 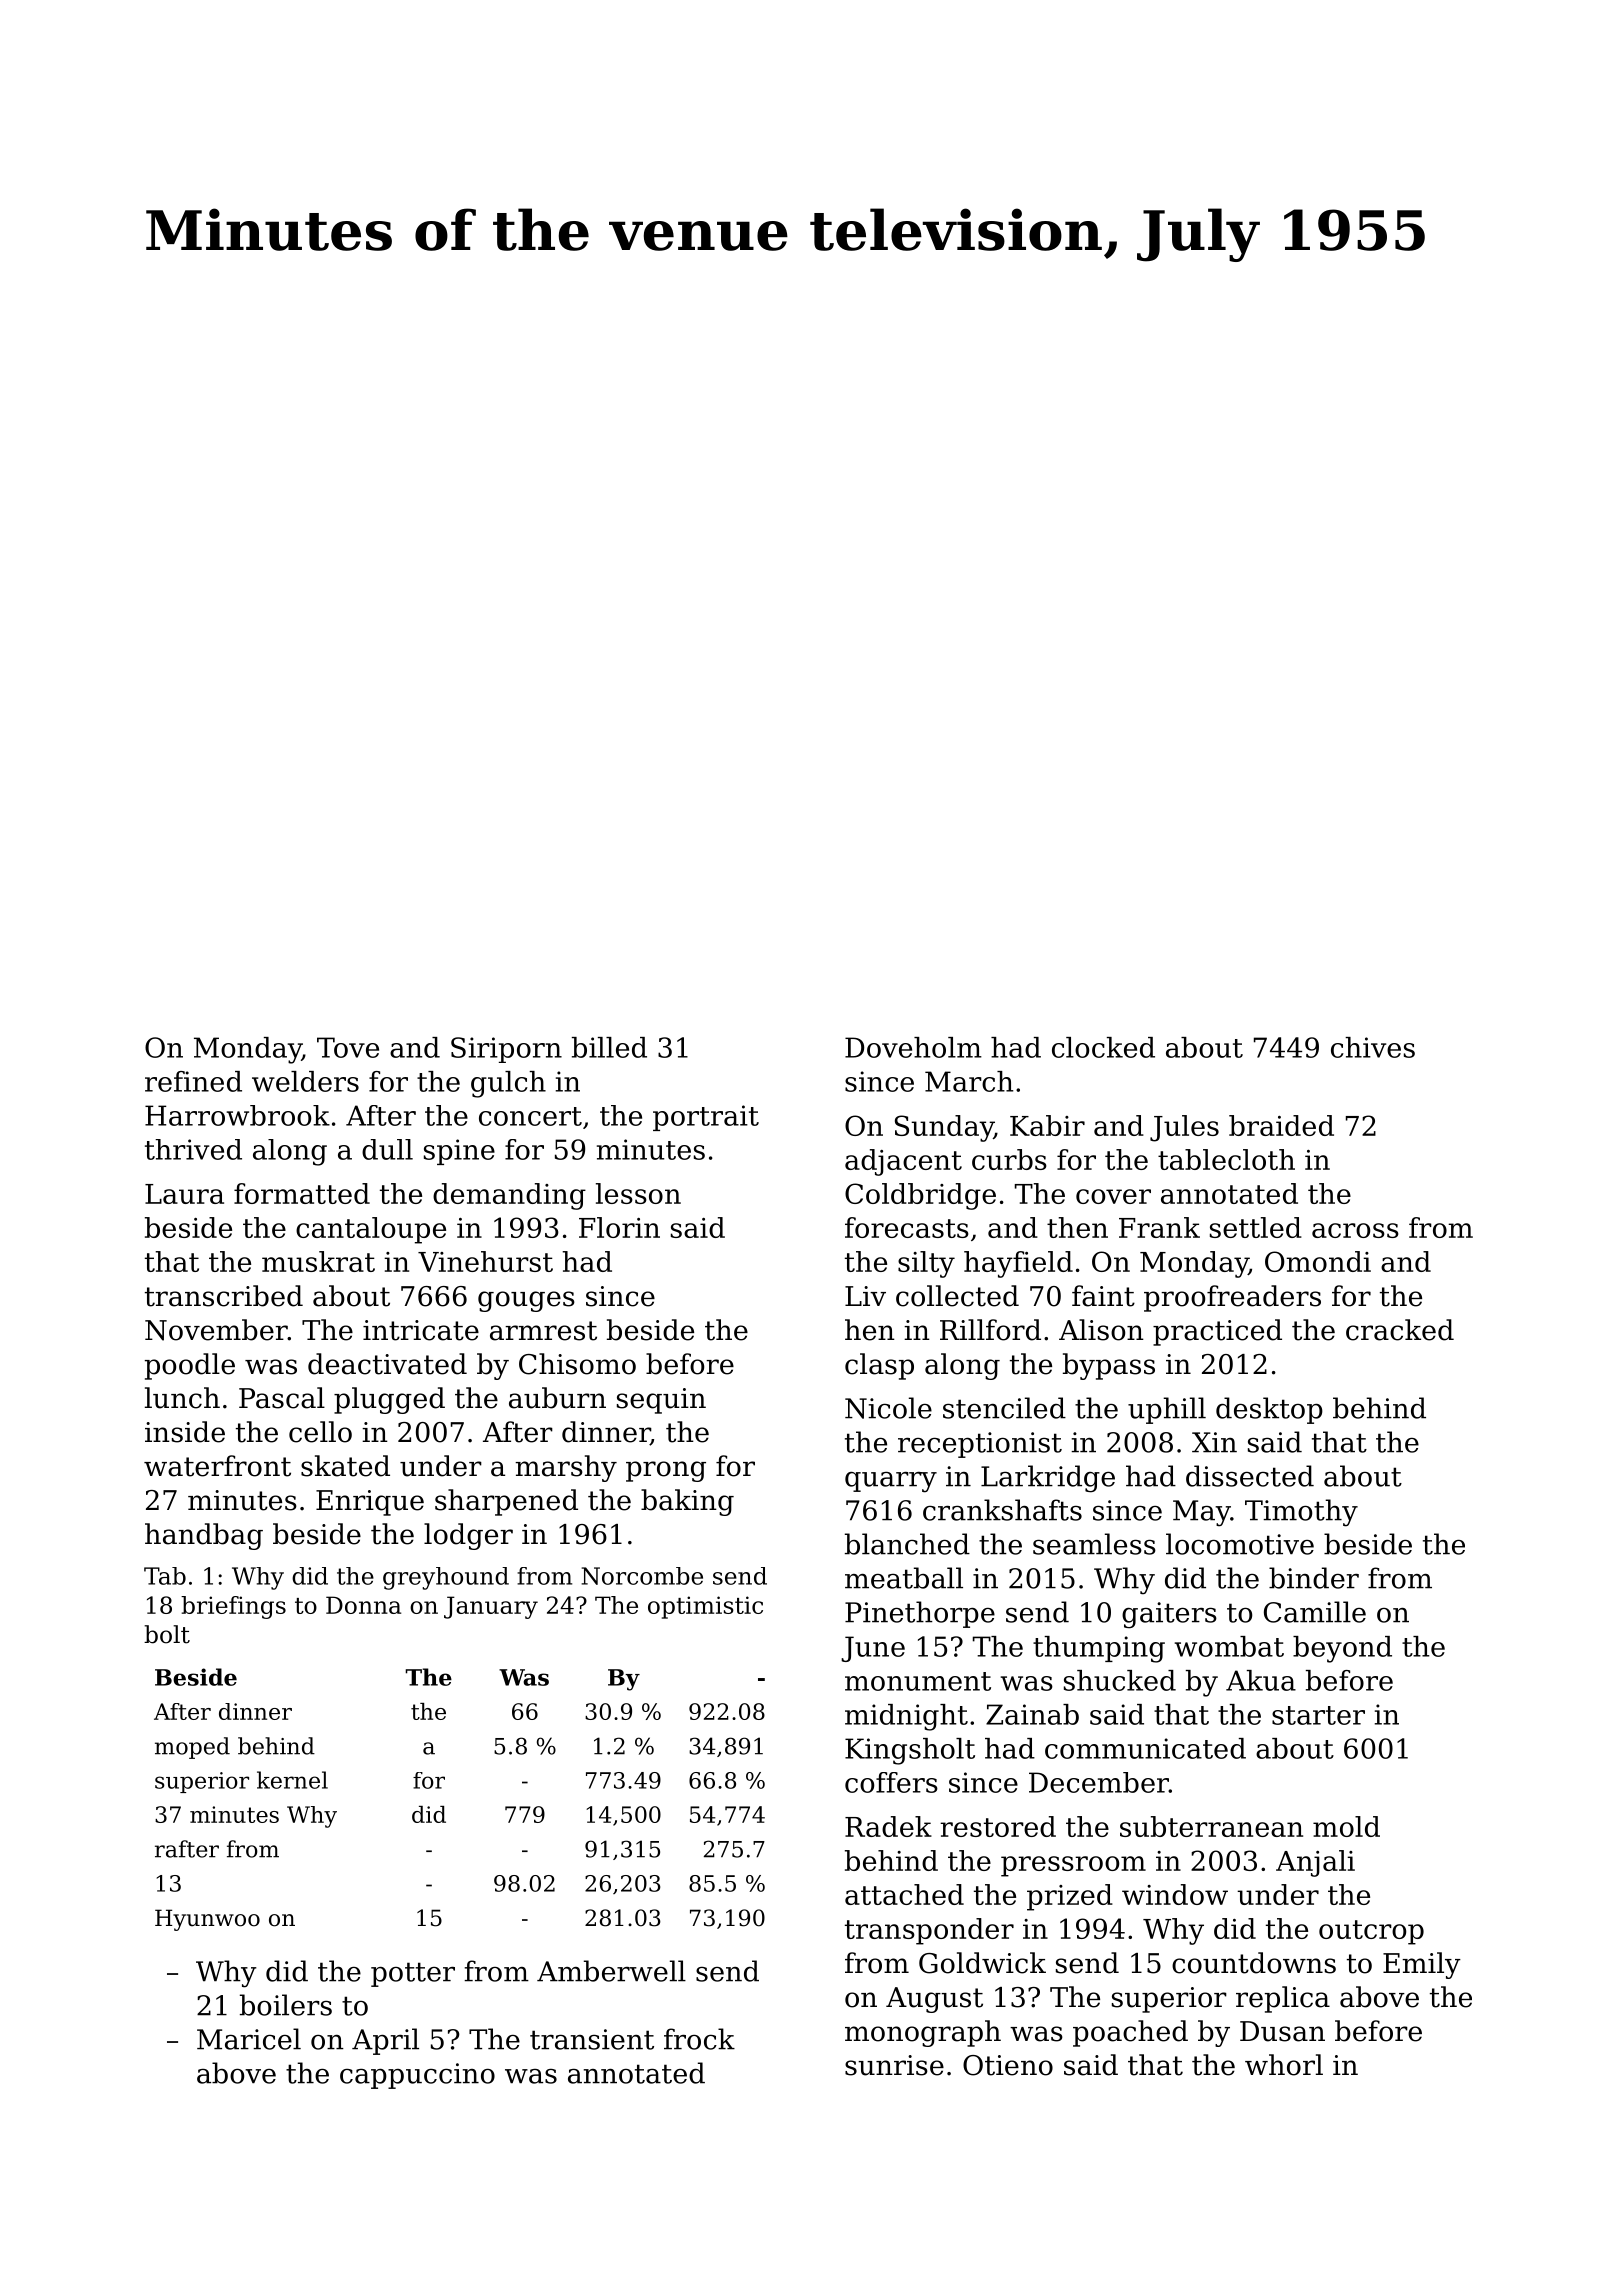 What do you see at coordinates (1282, 2031) in the image?
I see `Dusan` at bounding box center [1282, 2031].
